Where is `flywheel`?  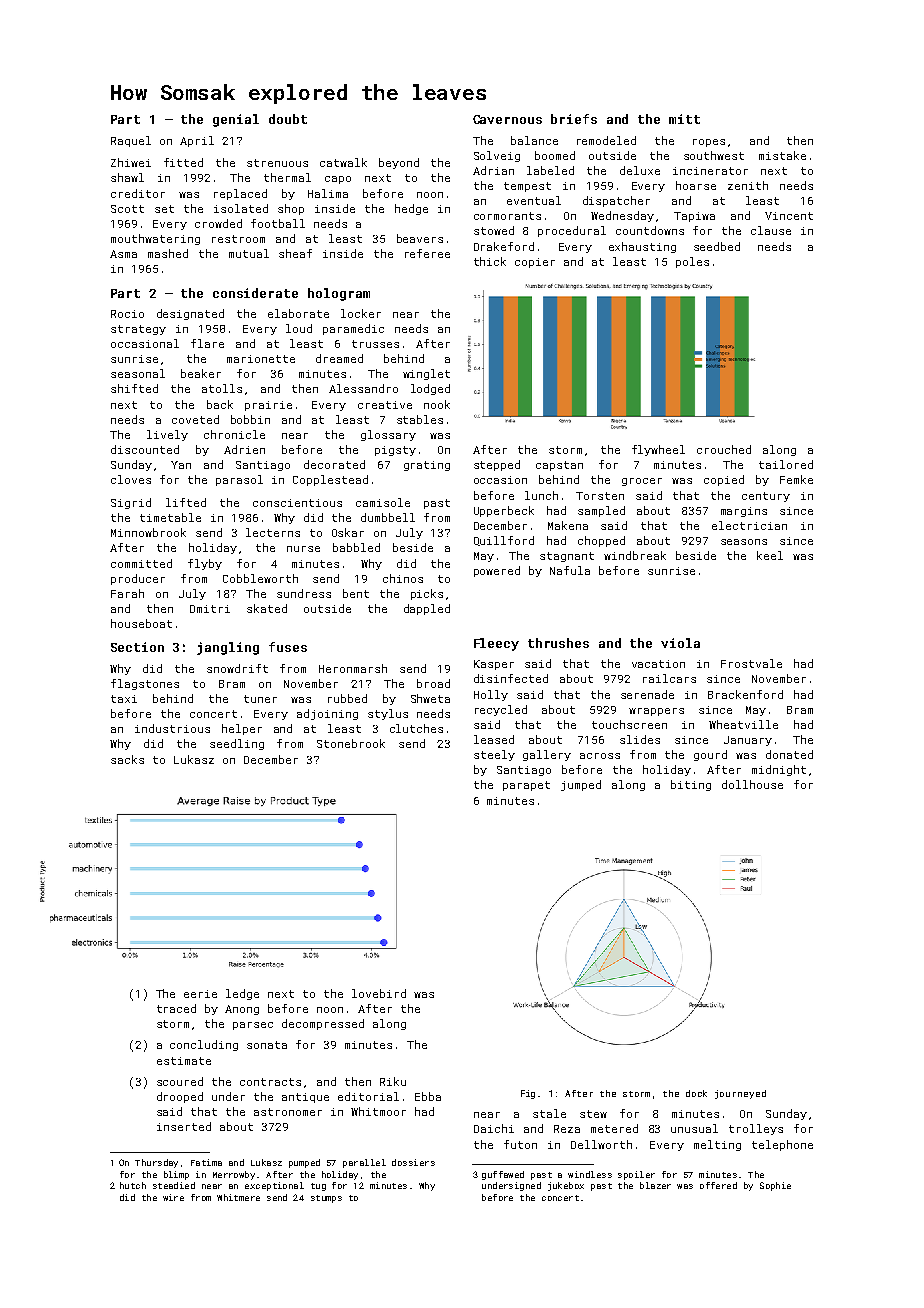
flywheel is located at coordinates (658, 450).
